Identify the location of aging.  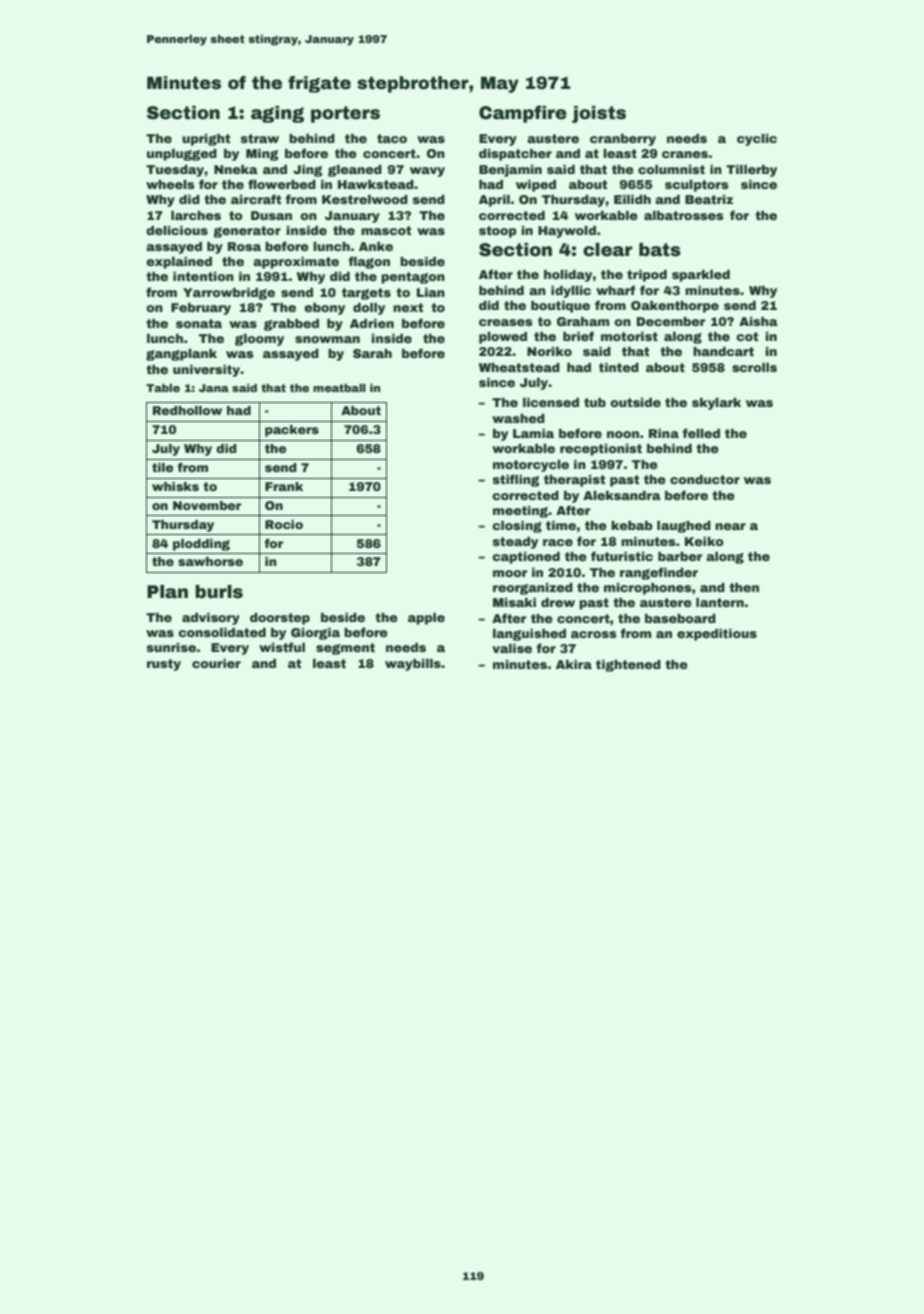
(277, 114).
